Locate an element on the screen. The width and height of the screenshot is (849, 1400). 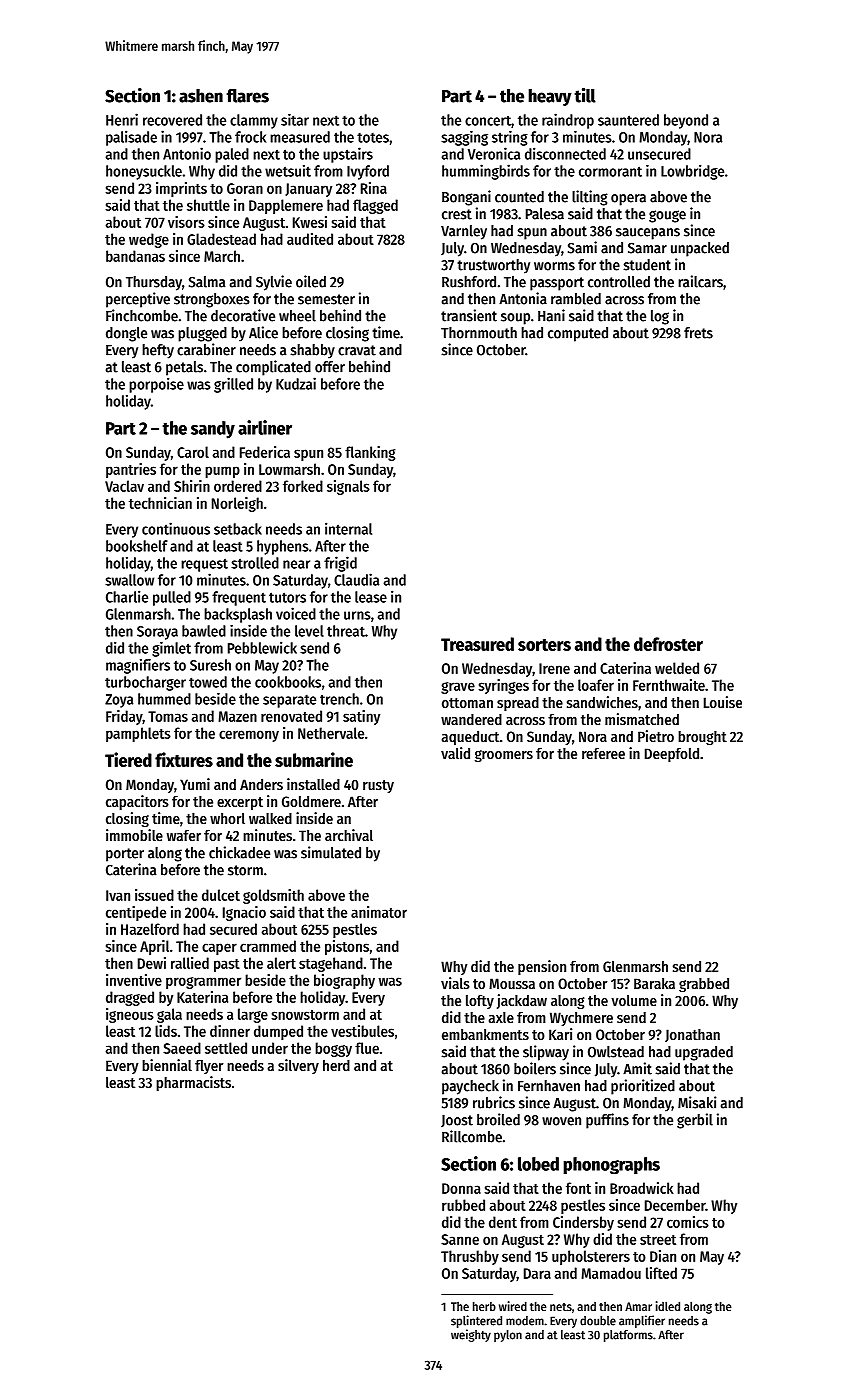
Antonio is located at coordinates (187, 153).
